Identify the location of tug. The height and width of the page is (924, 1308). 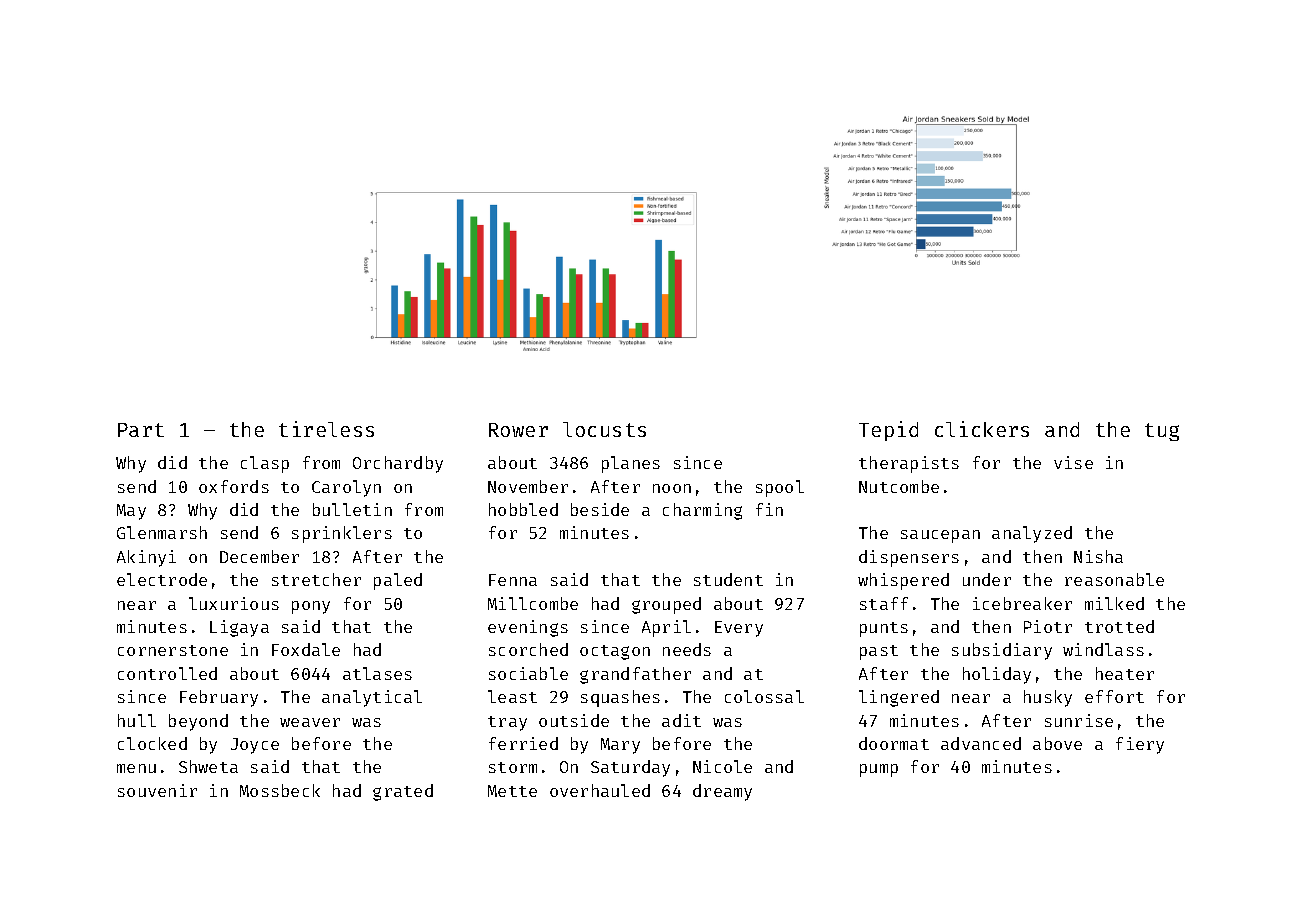
(1162, 432).
